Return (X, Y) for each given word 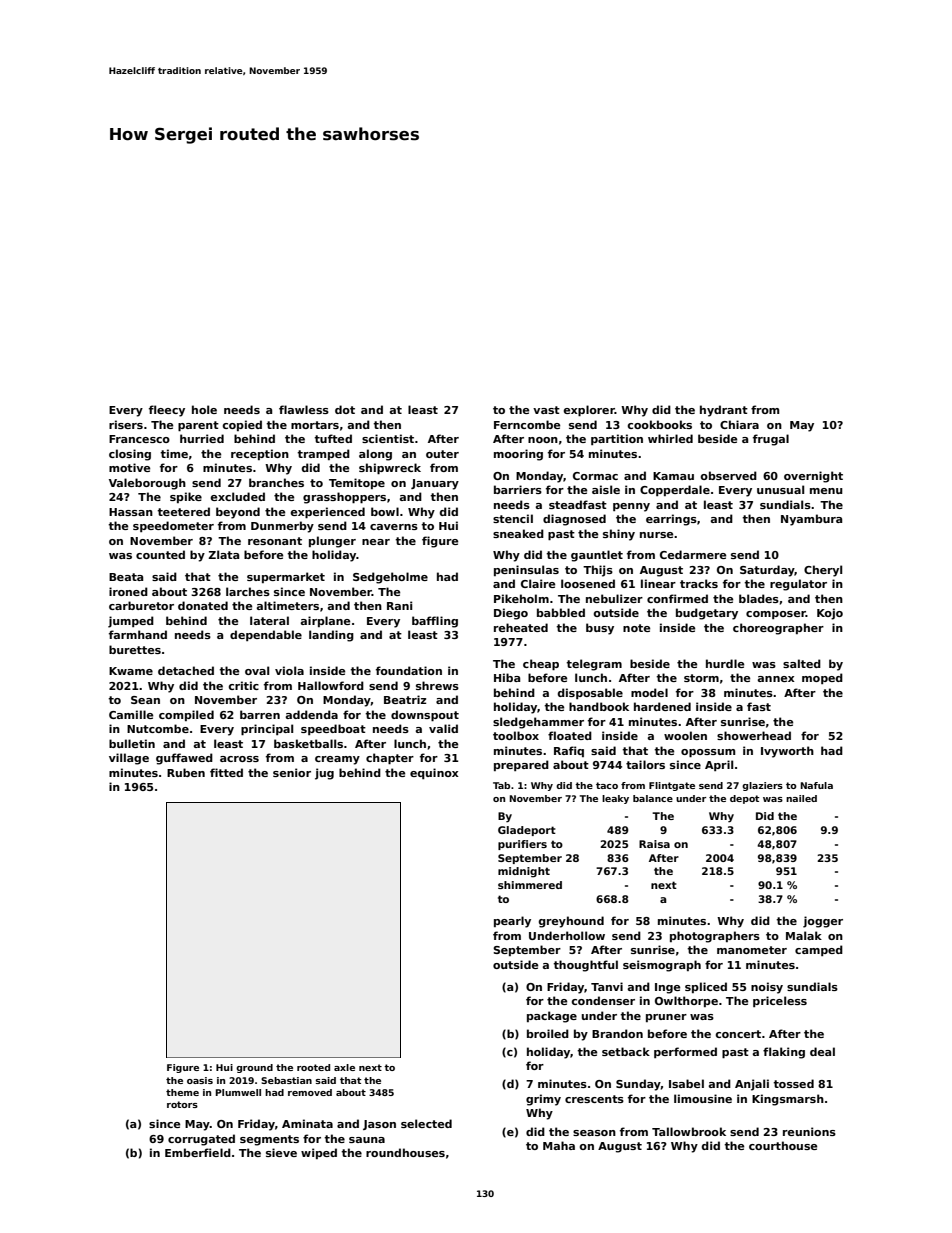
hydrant (724, 411)
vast (546, 410)
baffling (435, 622)
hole (204, 409)
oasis (200, 1080)
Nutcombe (158, 728)
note (636, 628)
